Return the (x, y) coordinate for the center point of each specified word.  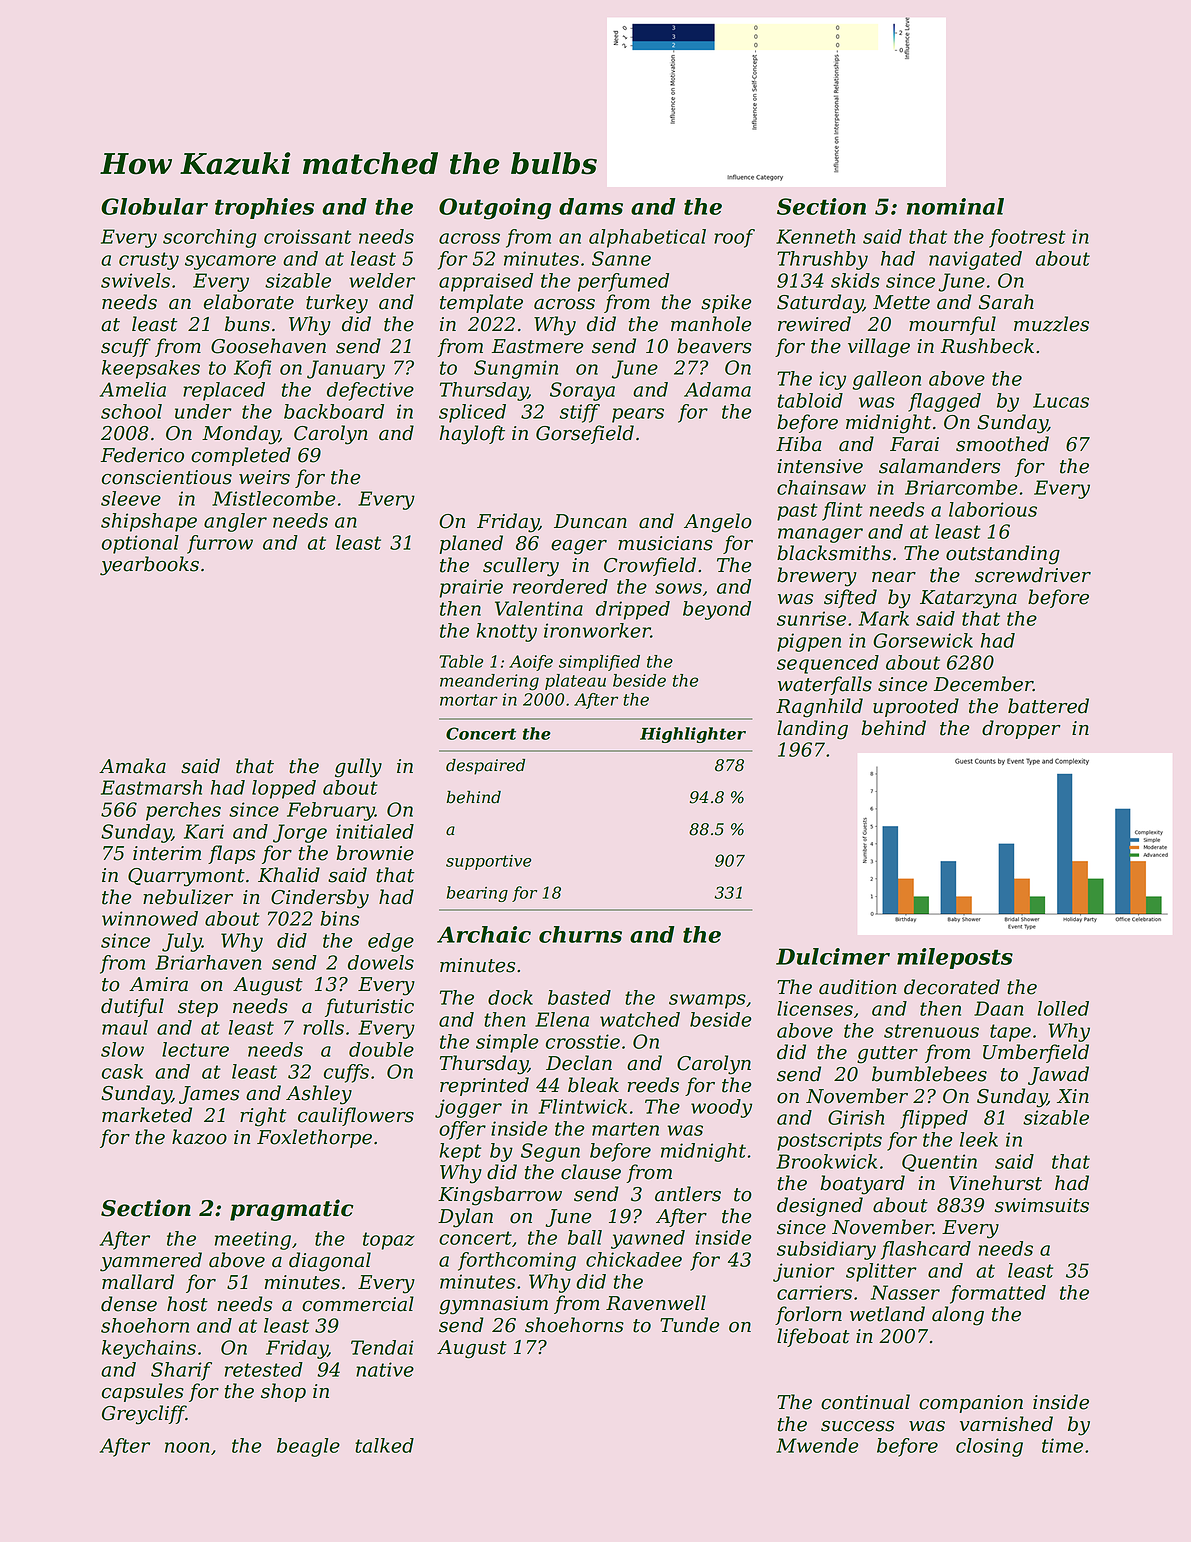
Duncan (590, 521)
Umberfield (1036, 1053)
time (1062, 1445)
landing (812, 730)
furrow (220, 544)
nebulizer (188, 897)
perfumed (623, 282)
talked (384, 1445)
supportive (488, 862)
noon (187, 1447)
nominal (955, 206)
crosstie (583, 1041)
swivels (135, 280)
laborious (993, 509)
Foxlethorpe (314, 1138)
